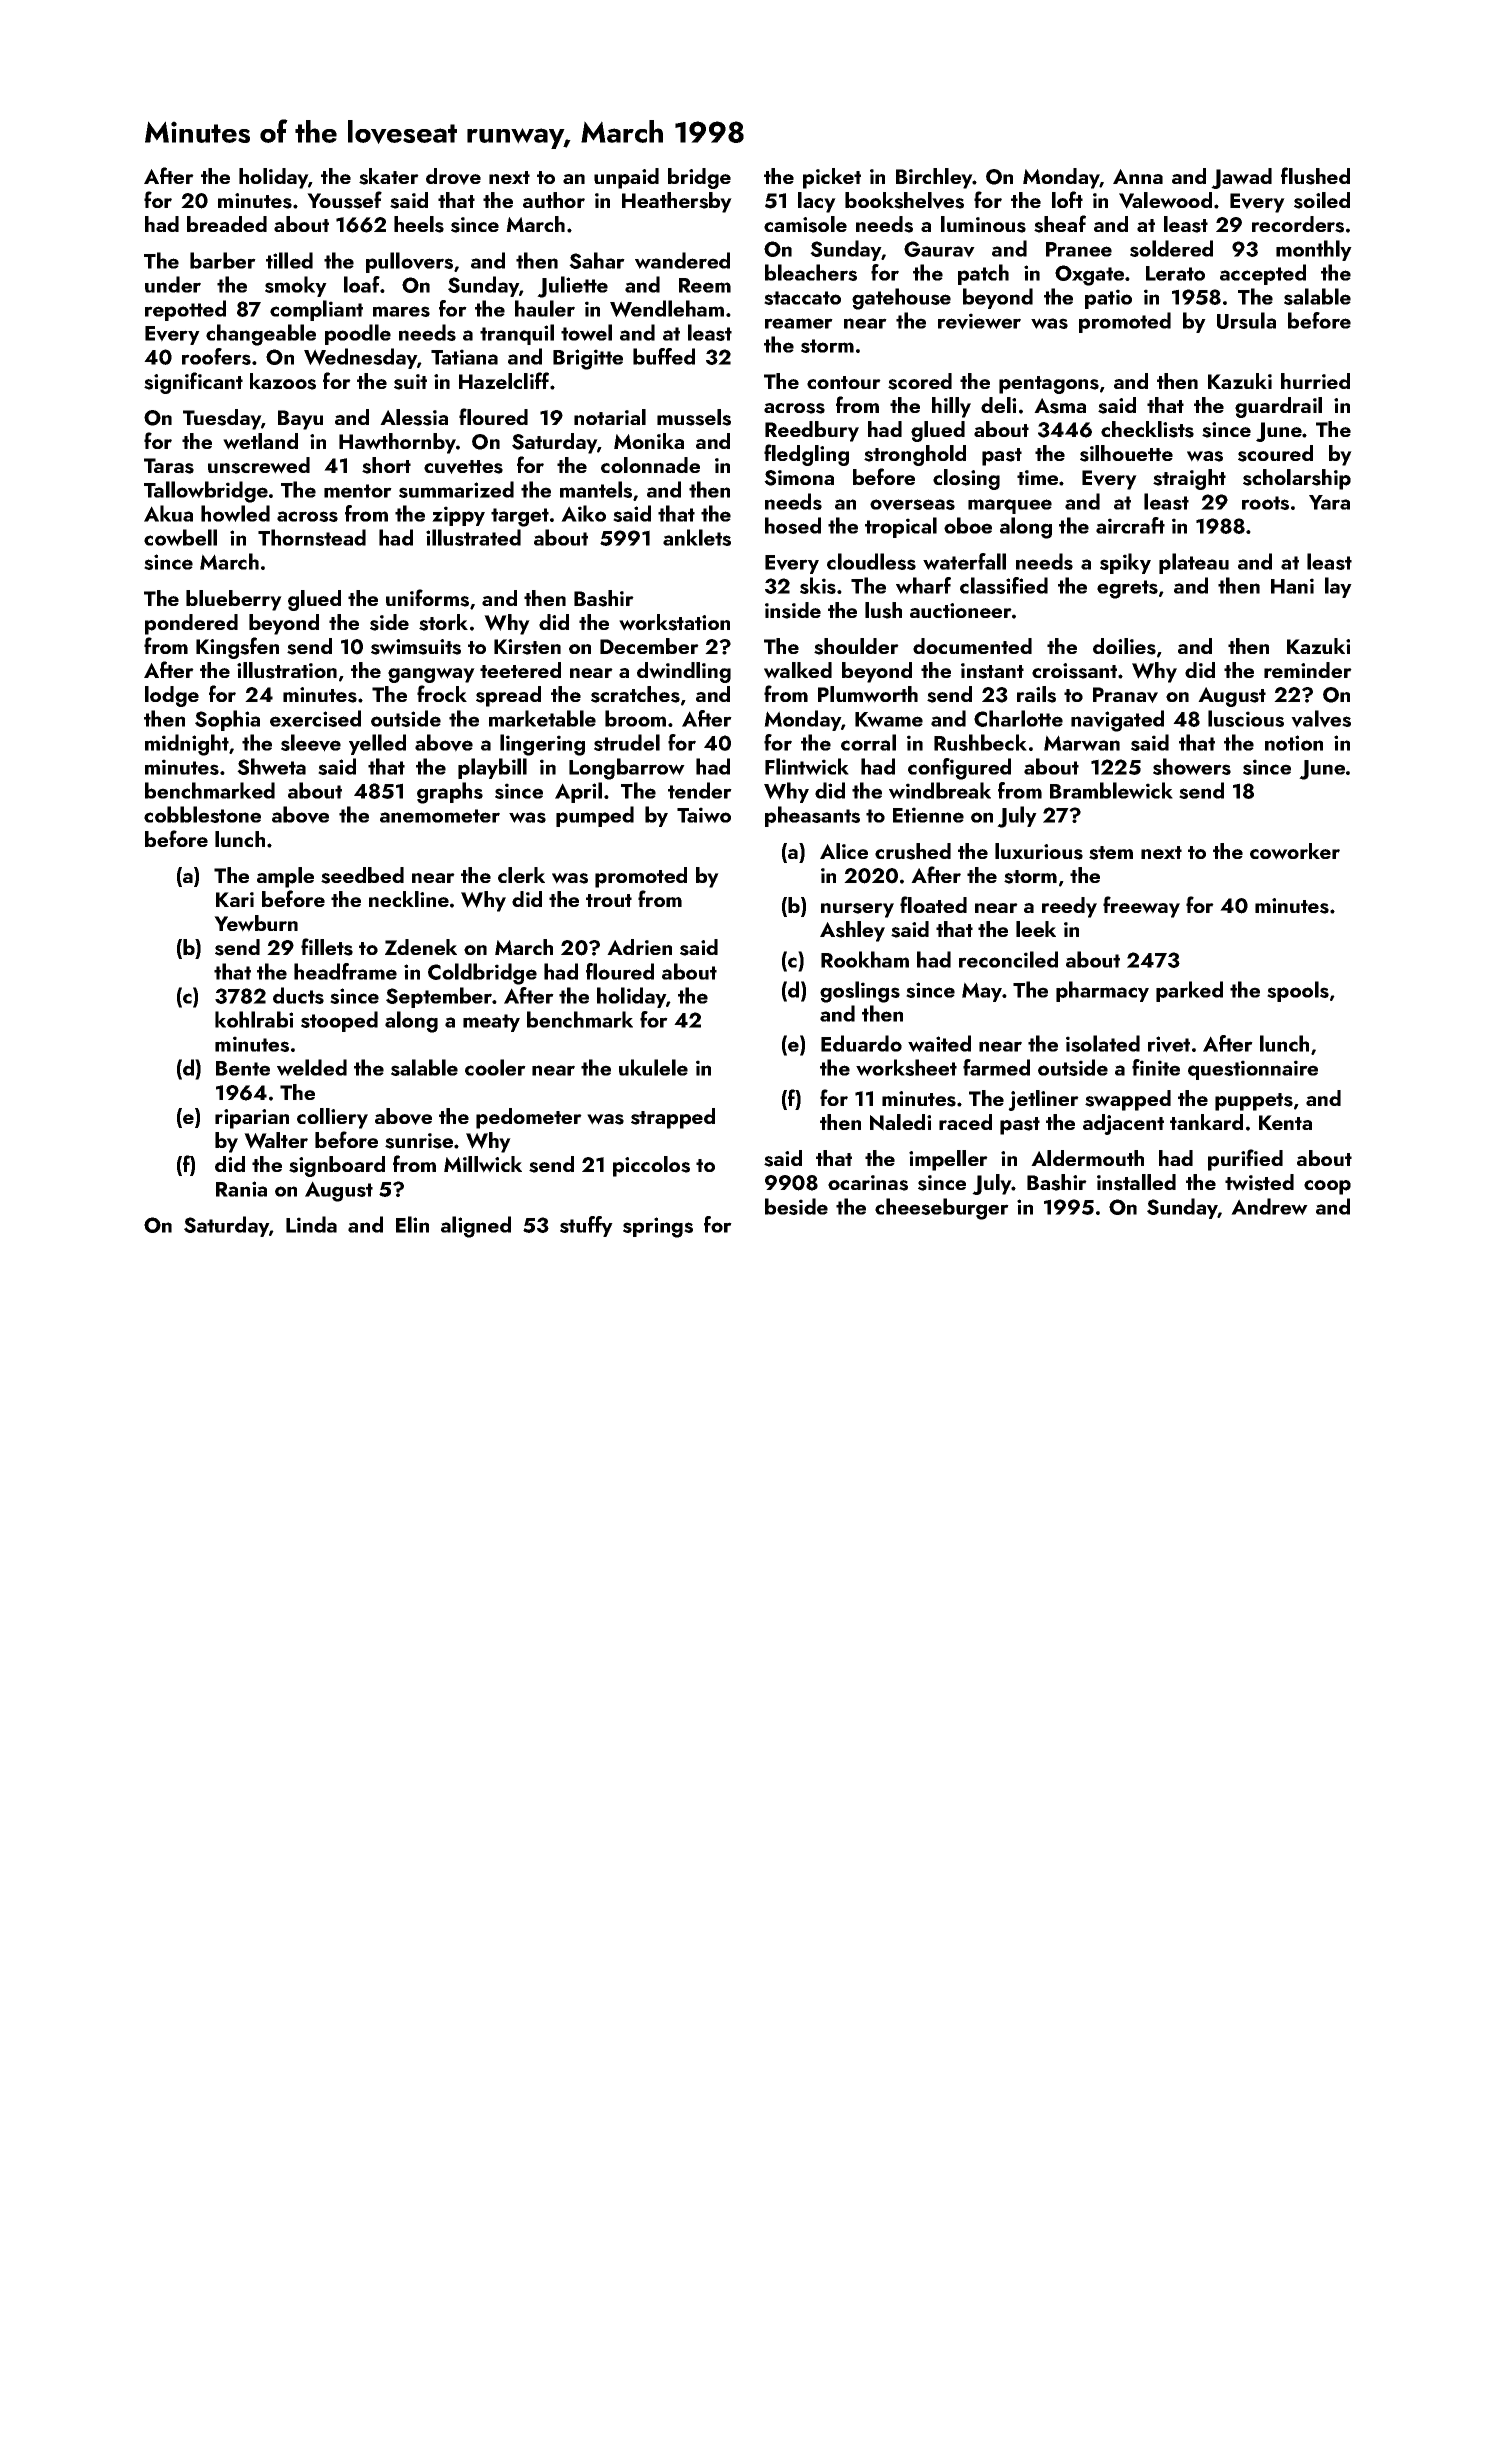 The height and width of the screenshot is (2464, 1496). Describe the element at coordinates (311, 1224) in the screenshot. I see `Linda` at that location.
